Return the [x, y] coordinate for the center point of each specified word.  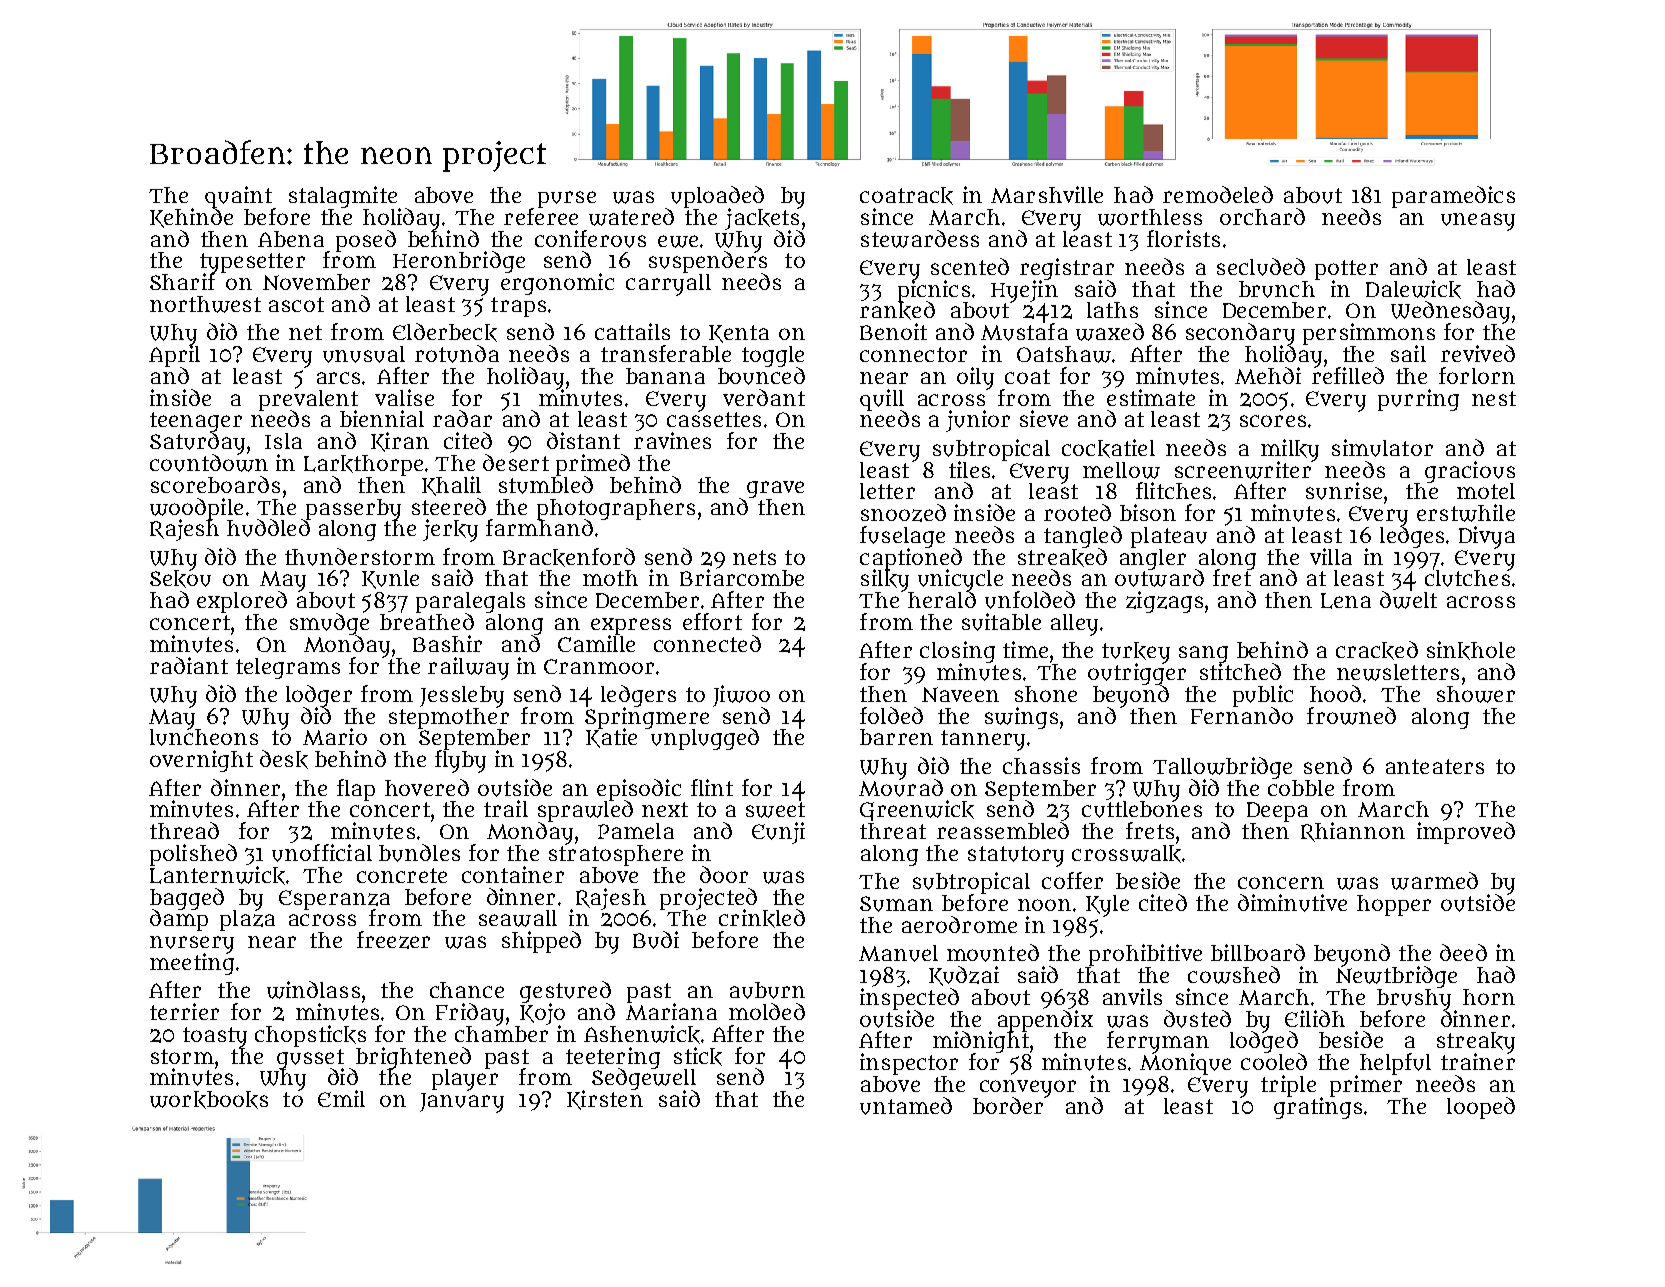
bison [1148, 512]
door [724, 874]
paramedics [1453, 197]
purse [567, 199]
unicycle [960, 580]
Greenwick [917, 810]
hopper [1394, 905]
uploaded [717, 197]
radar [462, 418]
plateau [1169, 537]
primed [593, 465]
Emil [341, 1098]
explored [242, 602]
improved [1466, 833]
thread [184, 830]
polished [193, 855]
